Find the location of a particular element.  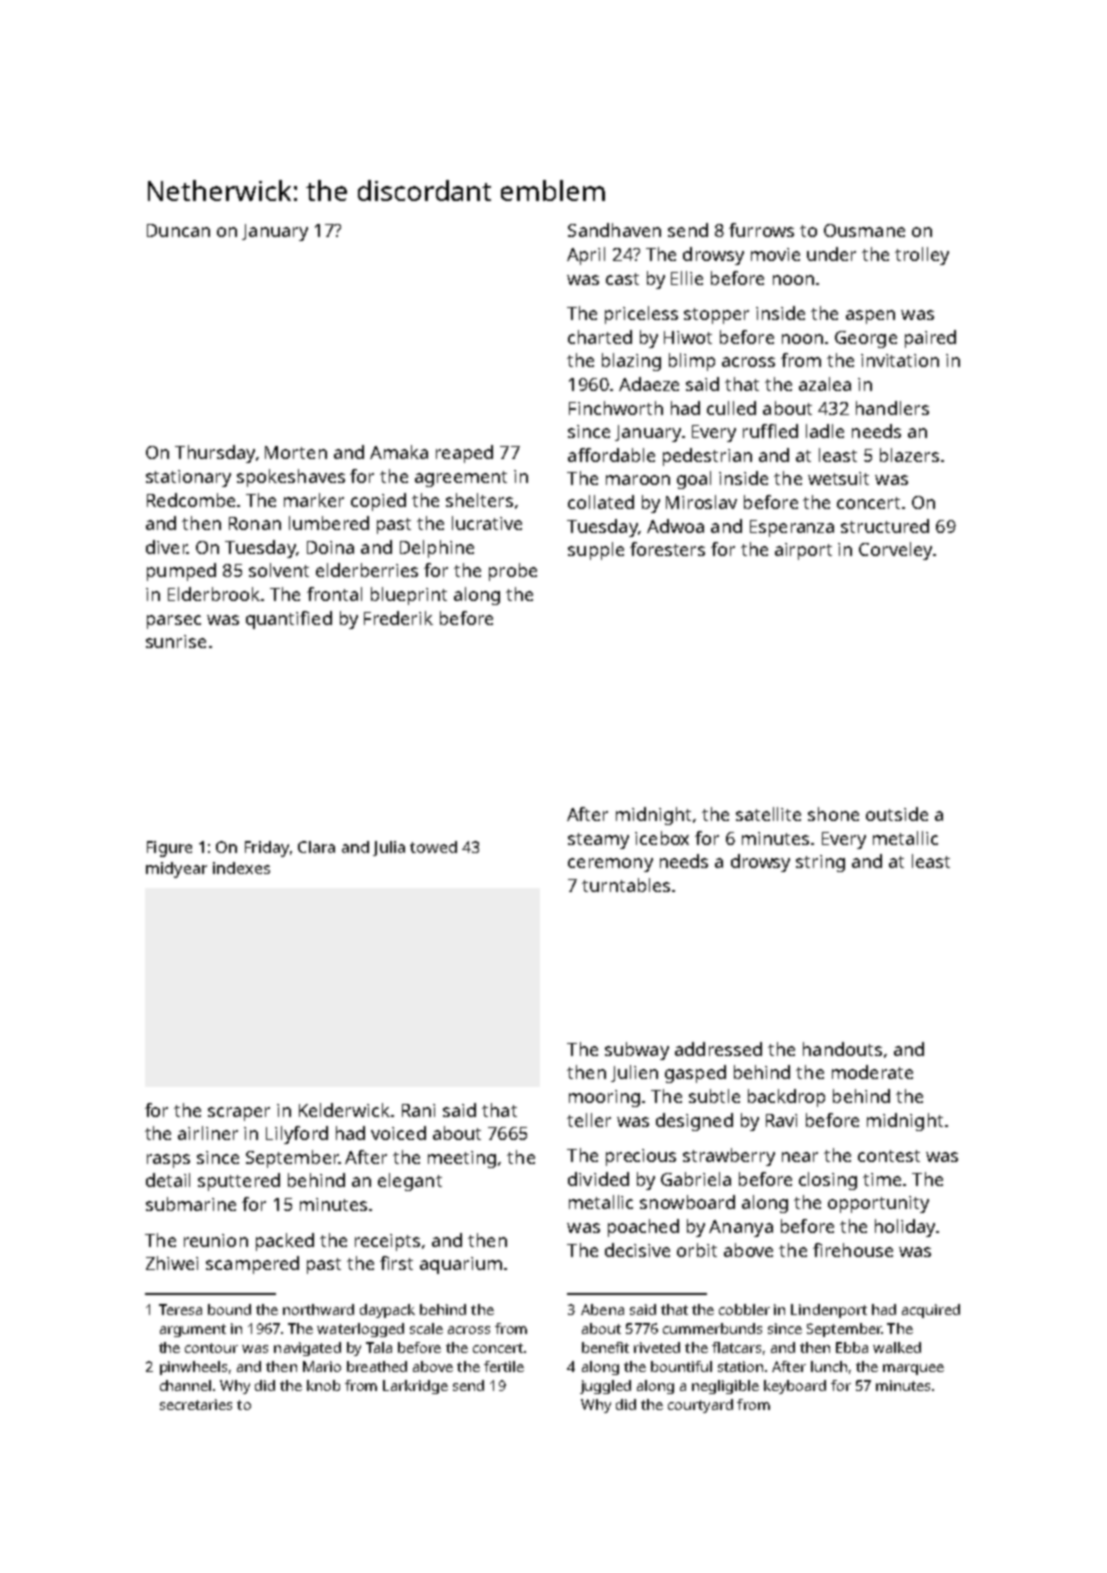

frontal is located at coordinates (334, 594).
